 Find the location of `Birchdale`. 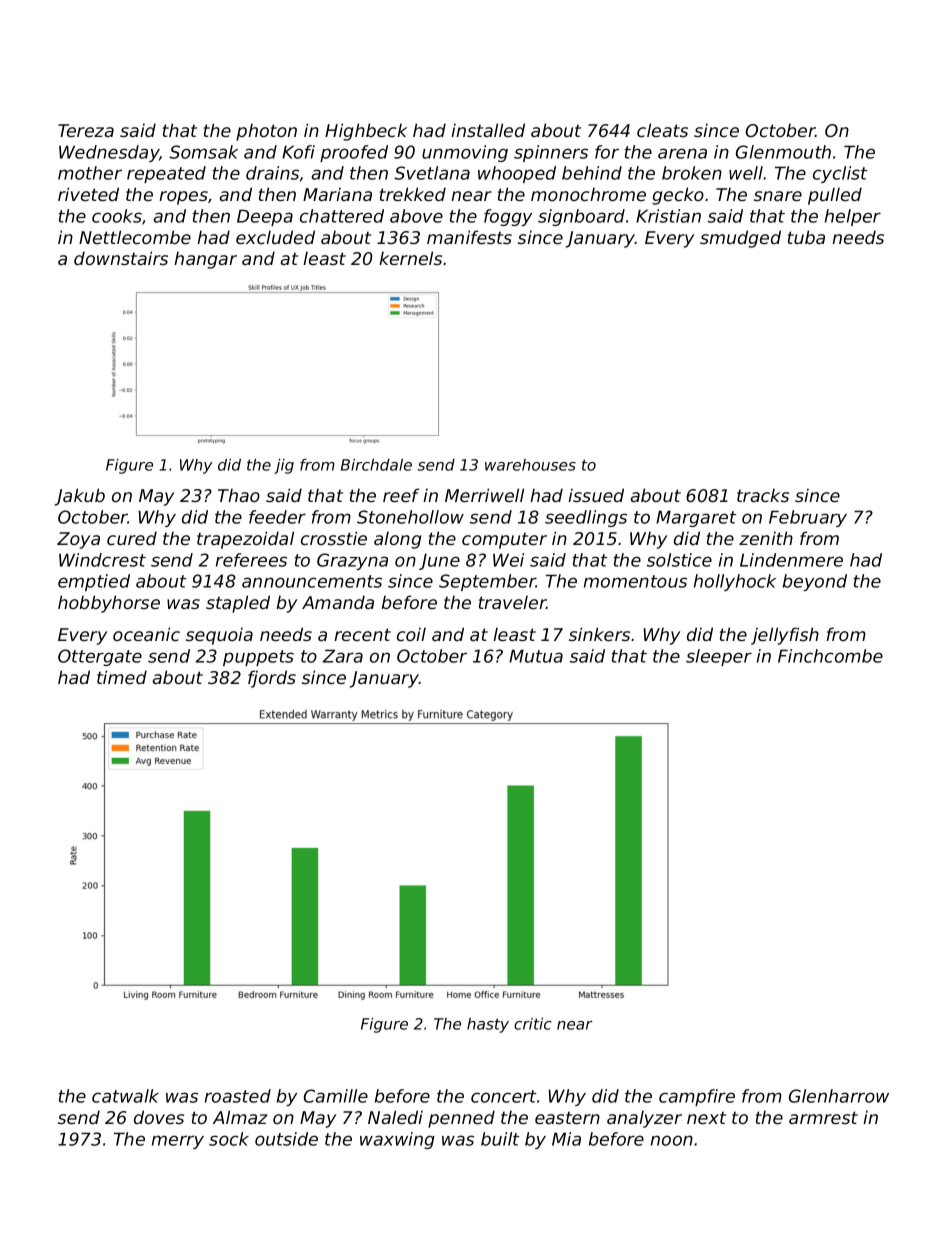

Birchdale is located at coordinates (376, 465).
